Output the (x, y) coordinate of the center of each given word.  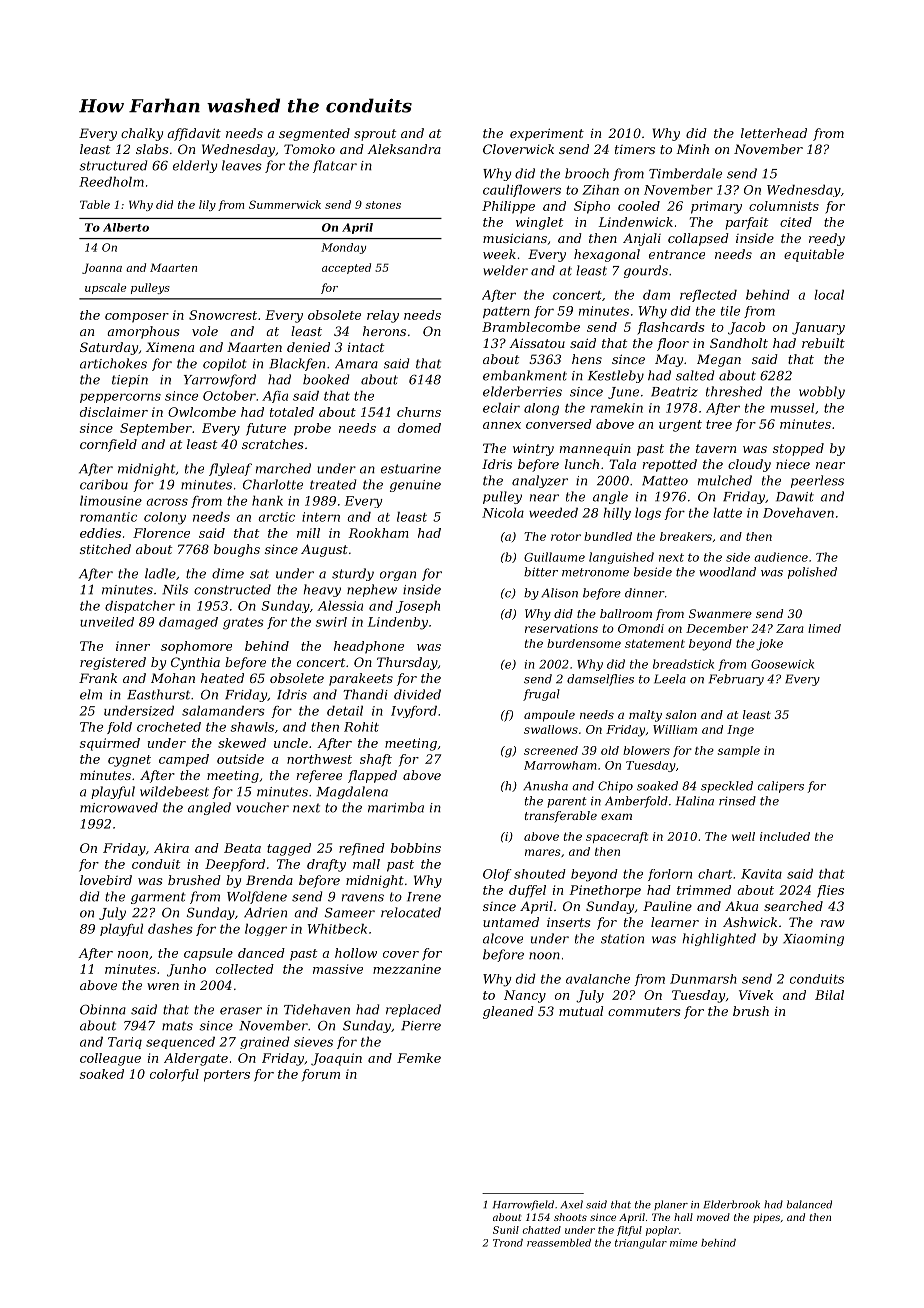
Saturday (109, 348)
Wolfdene (257, 897)
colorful (174, 1075)
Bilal (829, 995)
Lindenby (398, 623)
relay (383, 316)
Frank (98, 678)
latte (727, 513)
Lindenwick (635, 222)
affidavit (194, 134)
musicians (515, 238)
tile (730, 311)
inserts (568, 922)
